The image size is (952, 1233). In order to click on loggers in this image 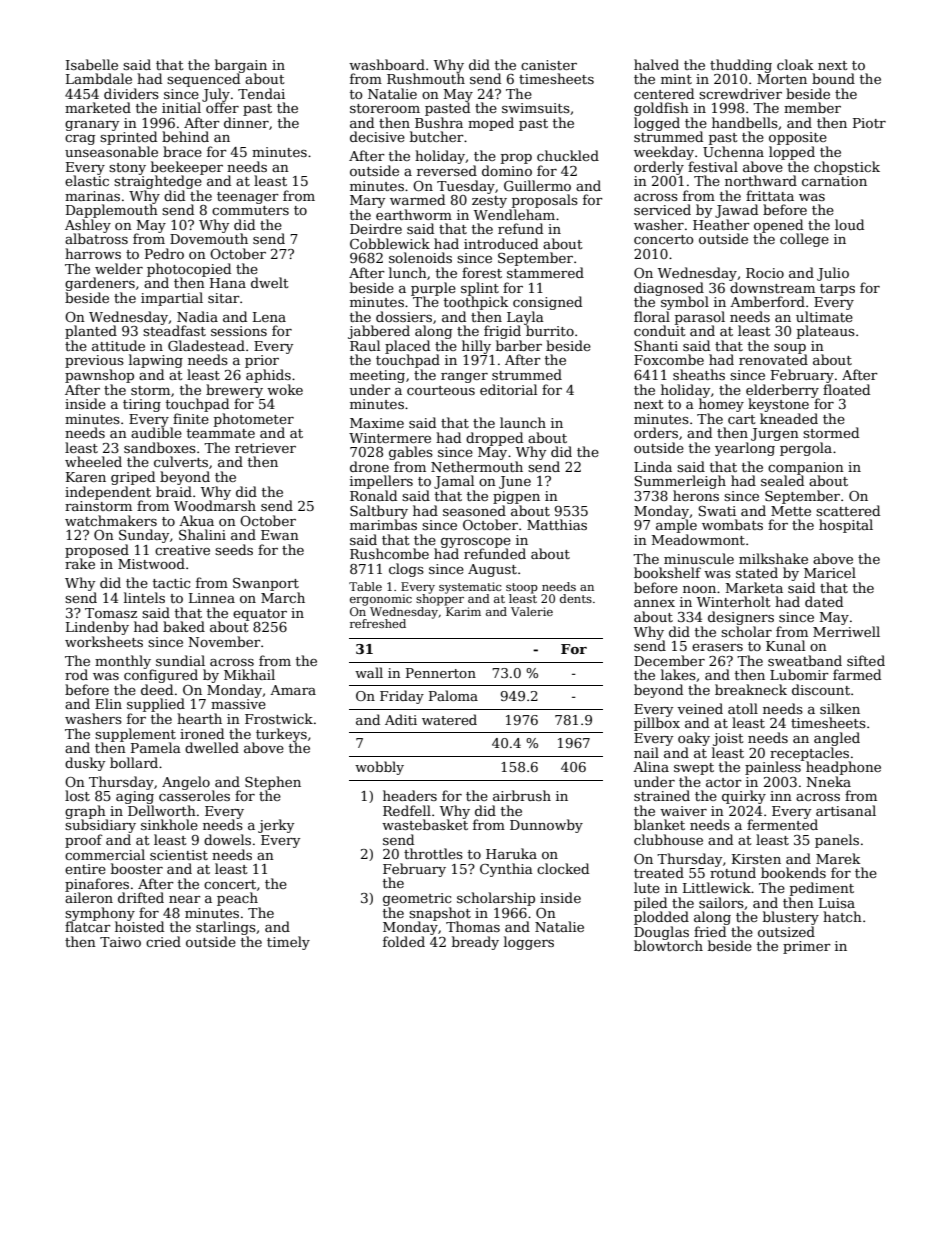, I will do `click(529, 943)`.
